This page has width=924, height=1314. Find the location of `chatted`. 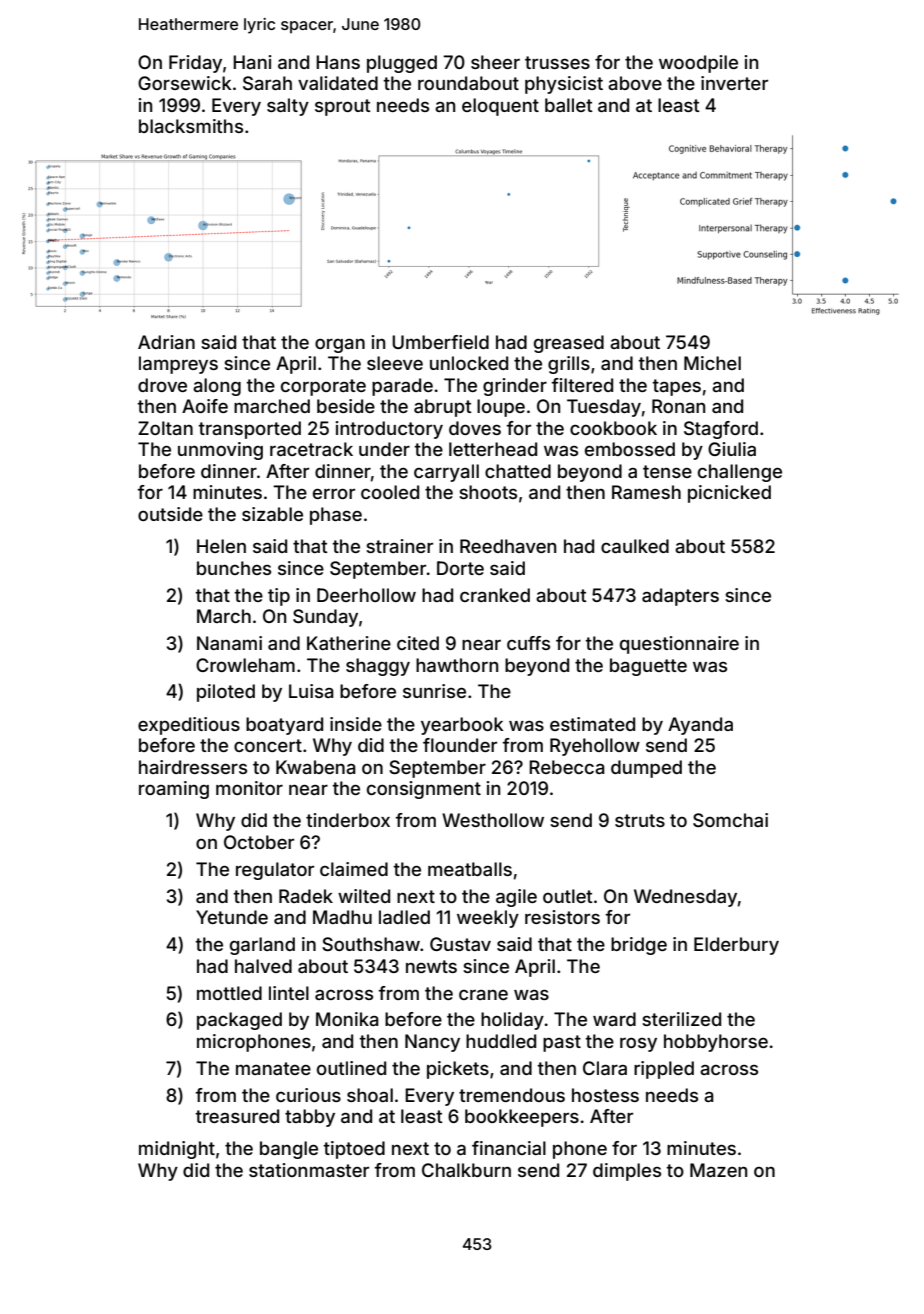

chatted is located at coordinates (518, 471).
